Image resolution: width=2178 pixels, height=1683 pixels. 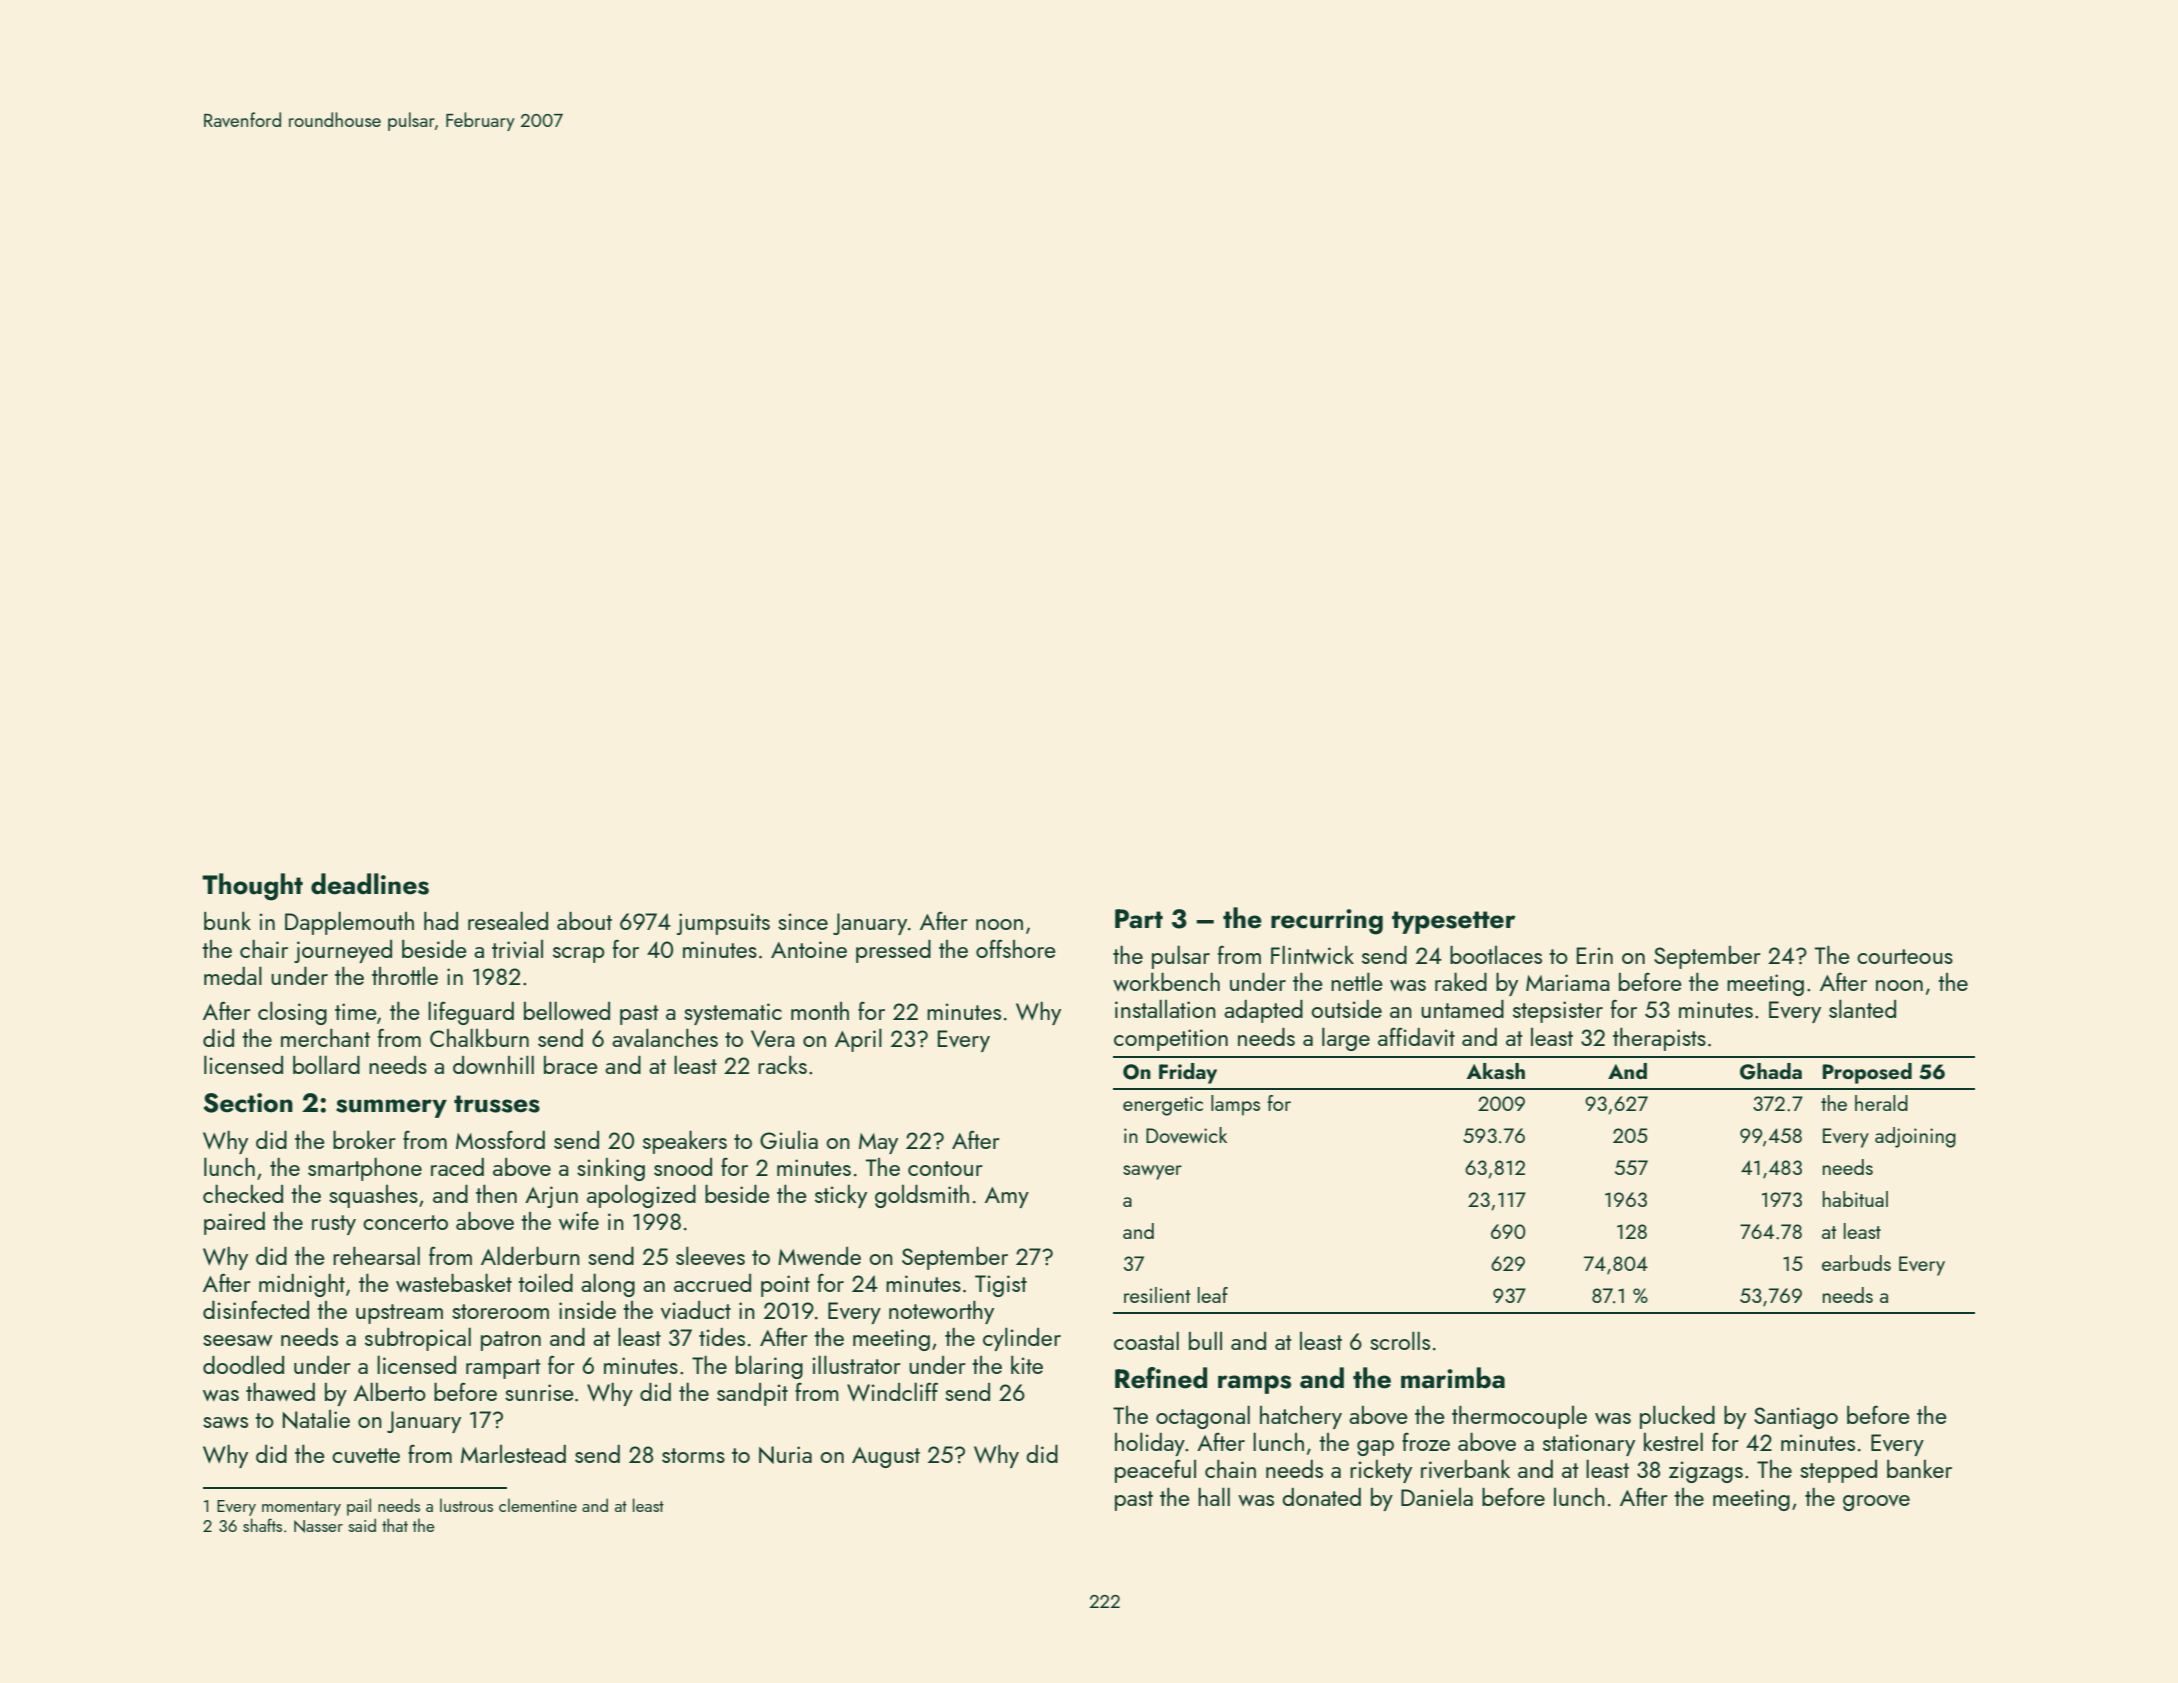 What do you see at coordinates (1327, 922) in the page?
I see `recurring` at bounding box center [1327, 922].
